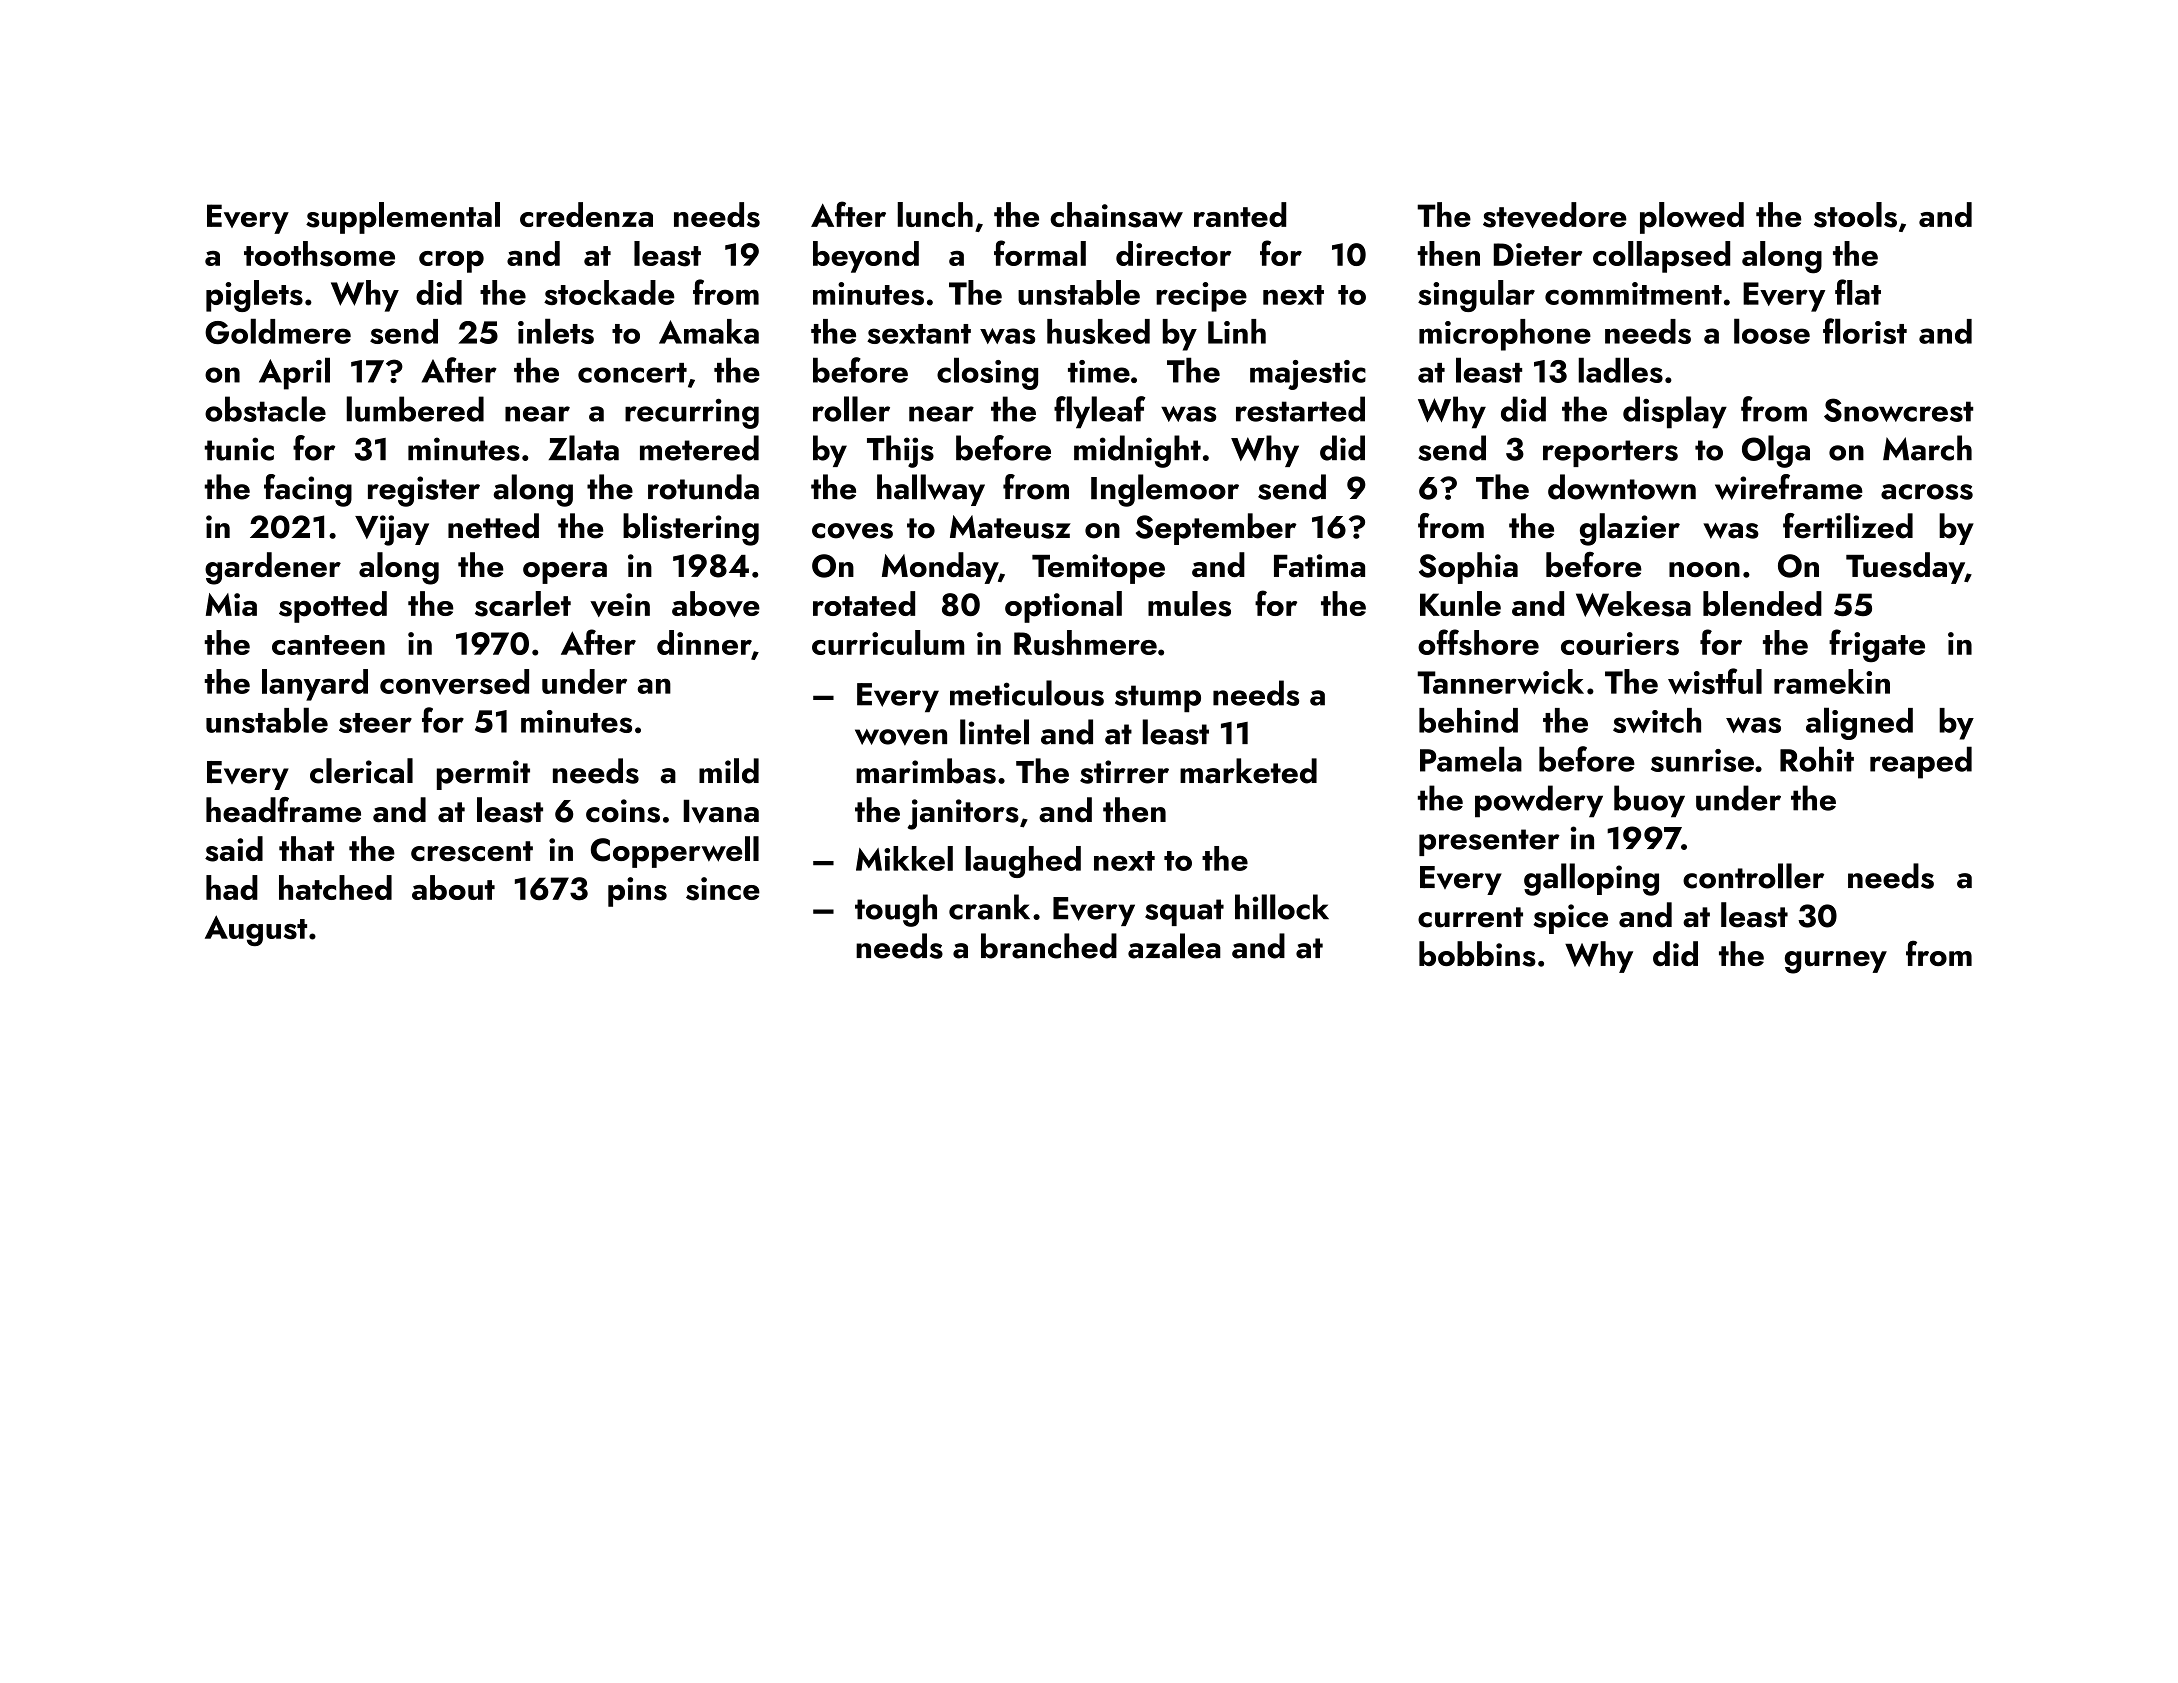  I want to click on netted, so click(493, 526).
